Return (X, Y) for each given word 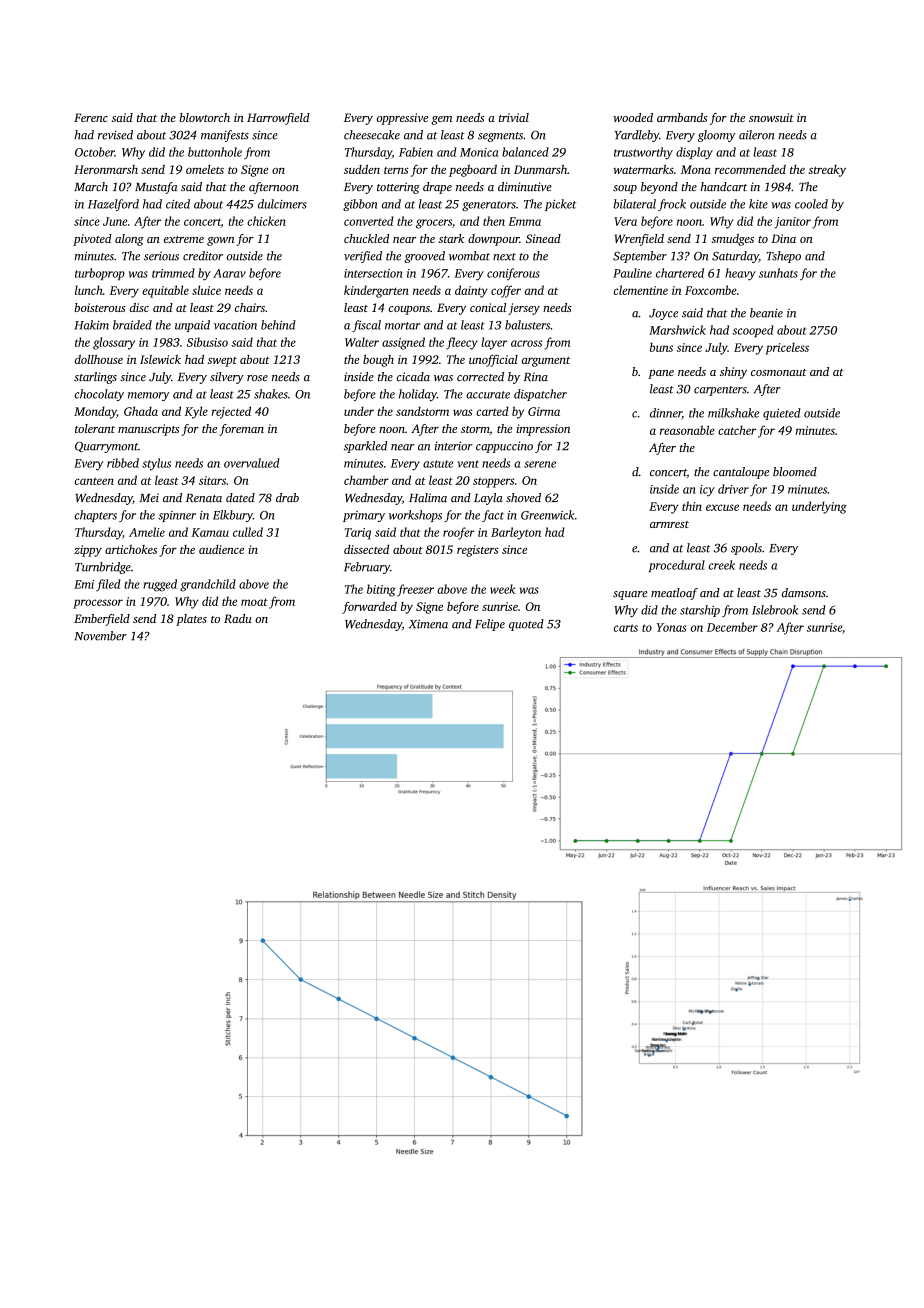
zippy (88, 551)
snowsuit (771, 117)
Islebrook (775, 610)
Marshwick (677, 330)
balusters (527, 325)
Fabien (416, 152)
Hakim (91, 325)
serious (161, 256)
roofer (459, 533)
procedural (677, 566)
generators (489, 206)
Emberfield (102, 620)
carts (626, 628)
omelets (205, 169)
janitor (792, 223)
